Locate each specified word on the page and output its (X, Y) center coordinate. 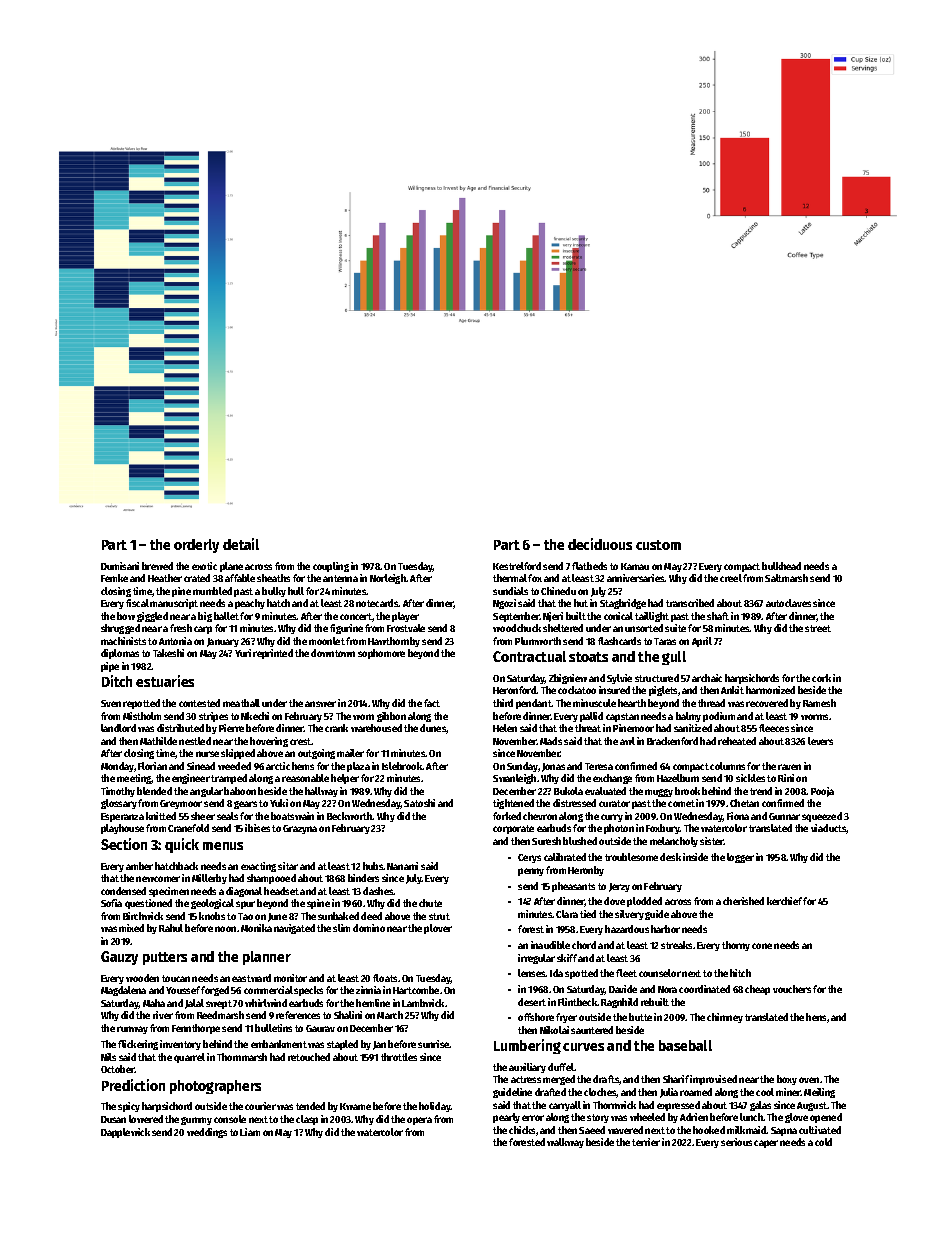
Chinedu (558, 591)
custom (658, 545)
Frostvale (406, 628)
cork (821, 678)
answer (320, 704)
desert (532, 1002)
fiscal (137, 603)
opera (419, 1121)
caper (766, 1144)
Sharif (676, 1079)
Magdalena (123, 991)
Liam (250, 1132)
